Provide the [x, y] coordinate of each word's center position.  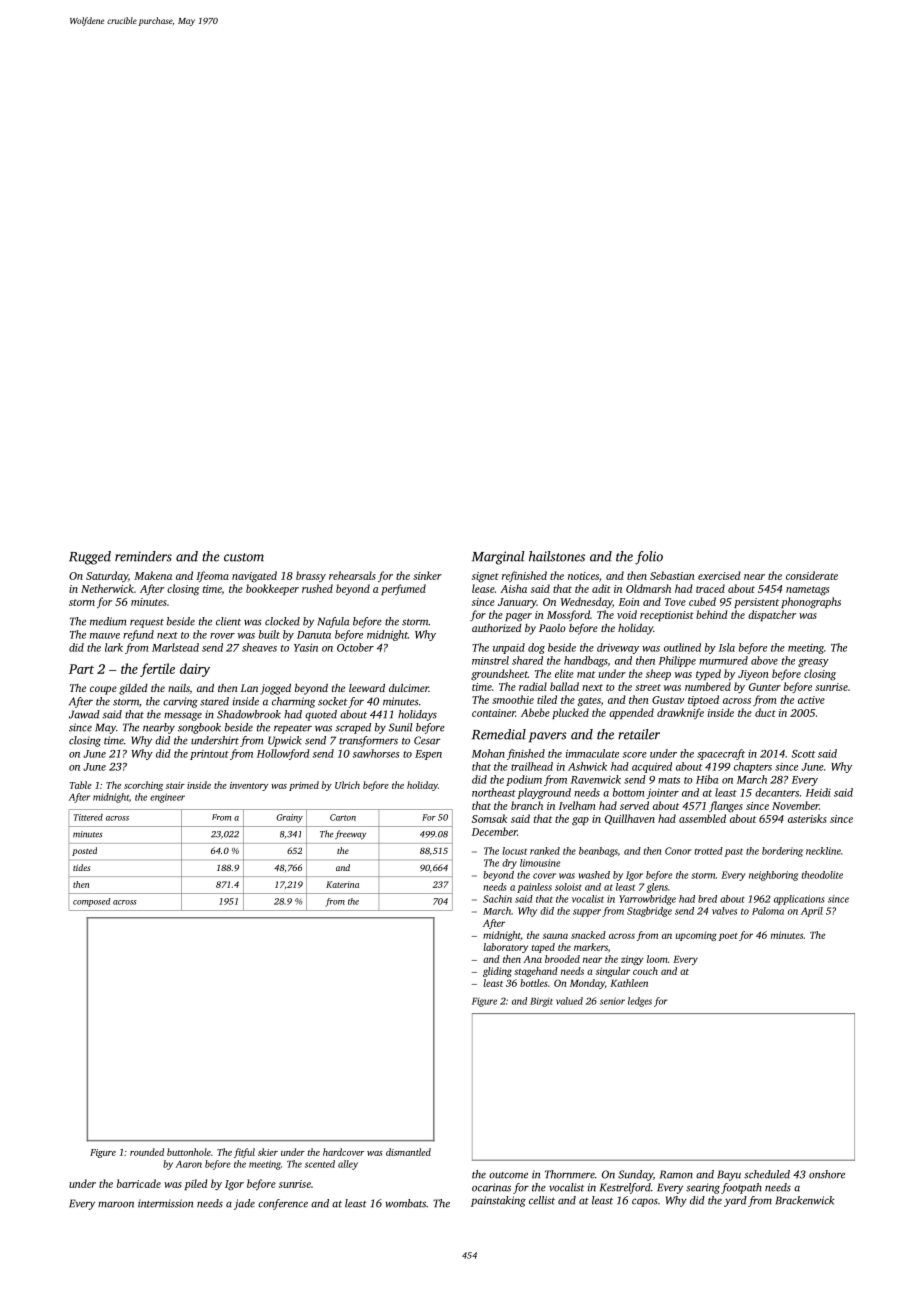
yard [735, 1201]
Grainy [289, 818]
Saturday [107, 576]
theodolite [822, 875]
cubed [702, 601]
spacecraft [721, 754]
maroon [116, 1204]
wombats [405, 1203]
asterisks [807, 818]
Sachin [497, 899]
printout [209, 755]
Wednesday [586, 603]
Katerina [342, 884]
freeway [350, 835]
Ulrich [347, 785]
